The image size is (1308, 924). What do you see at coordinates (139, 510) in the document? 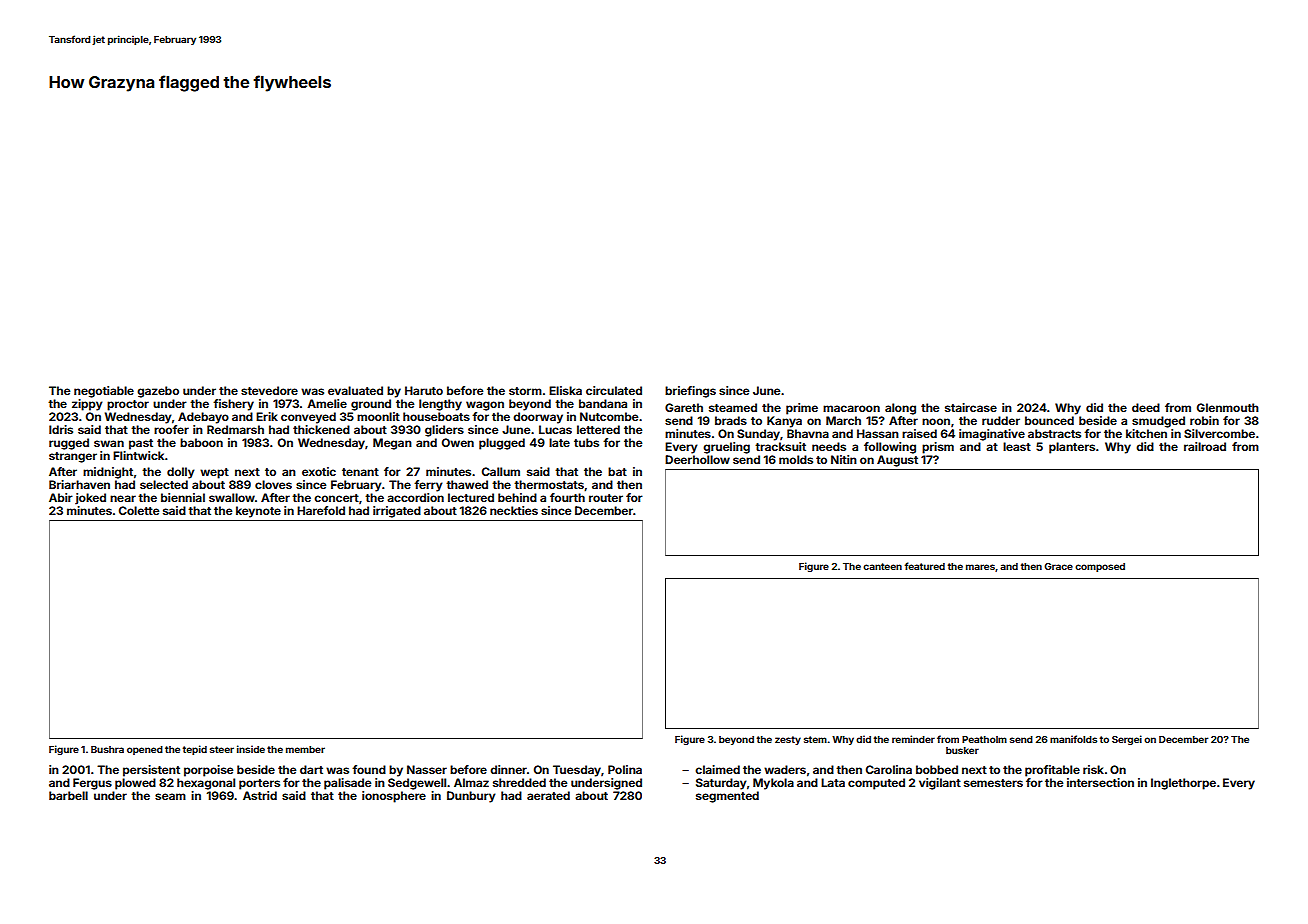
I see `Colette` at bounding box center [139, 510].
